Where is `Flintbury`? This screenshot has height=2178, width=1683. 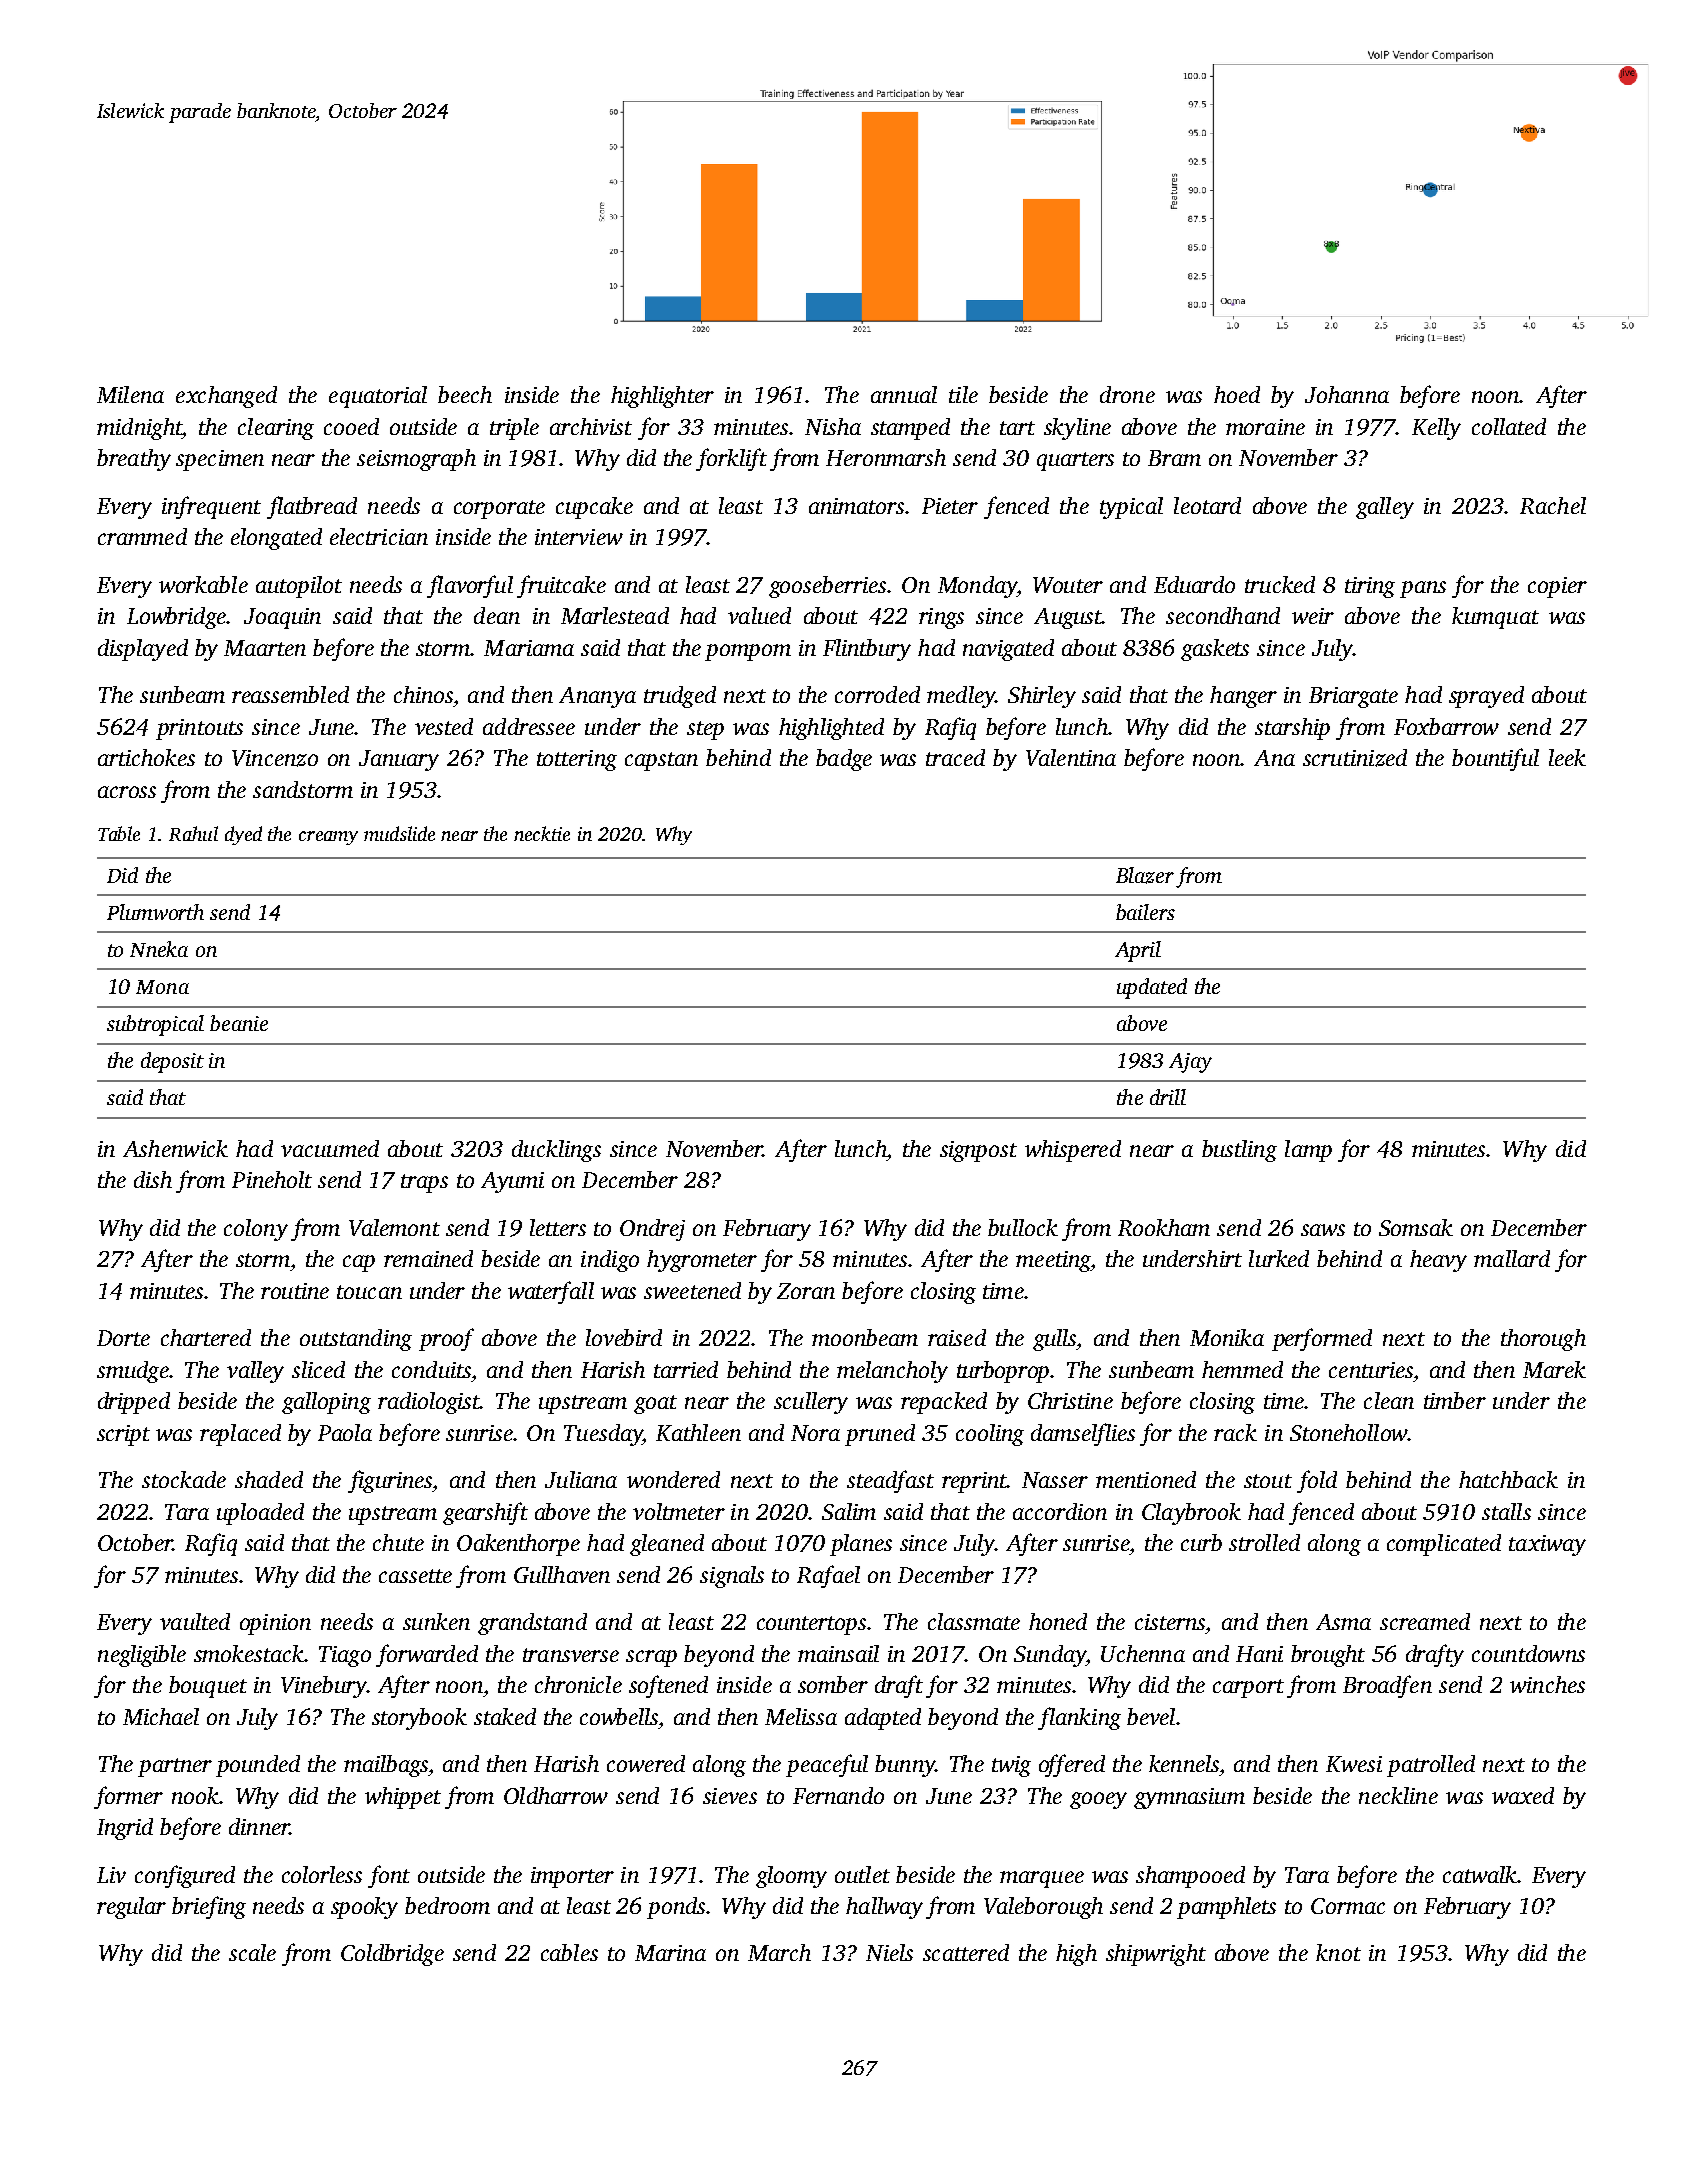
Flintbury is located at coordinates (867, 650).
